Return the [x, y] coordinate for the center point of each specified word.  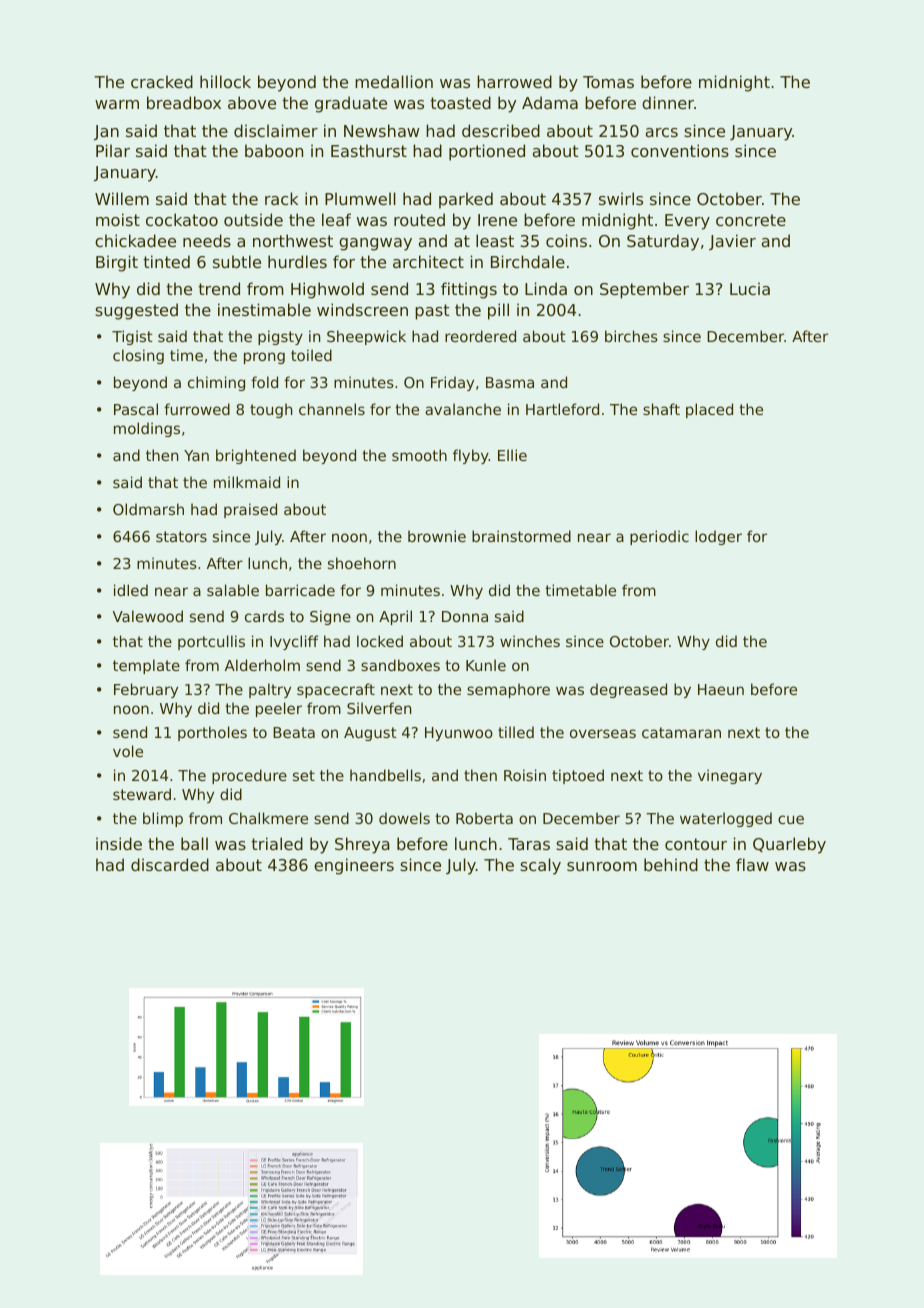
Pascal [136, 409]
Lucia [750, 288]
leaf [336, 219]
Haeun [721, 689]
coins [566, 240]
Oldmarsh [148, 509]
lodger [718, 537]
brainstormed [521, 536]
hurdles [297, 261]
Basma [510, 382]
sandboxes [400, 665]
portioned [487, 152]
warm [117, 104]
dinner [668, 102]
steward [142, 794]
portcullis [211, 642]
